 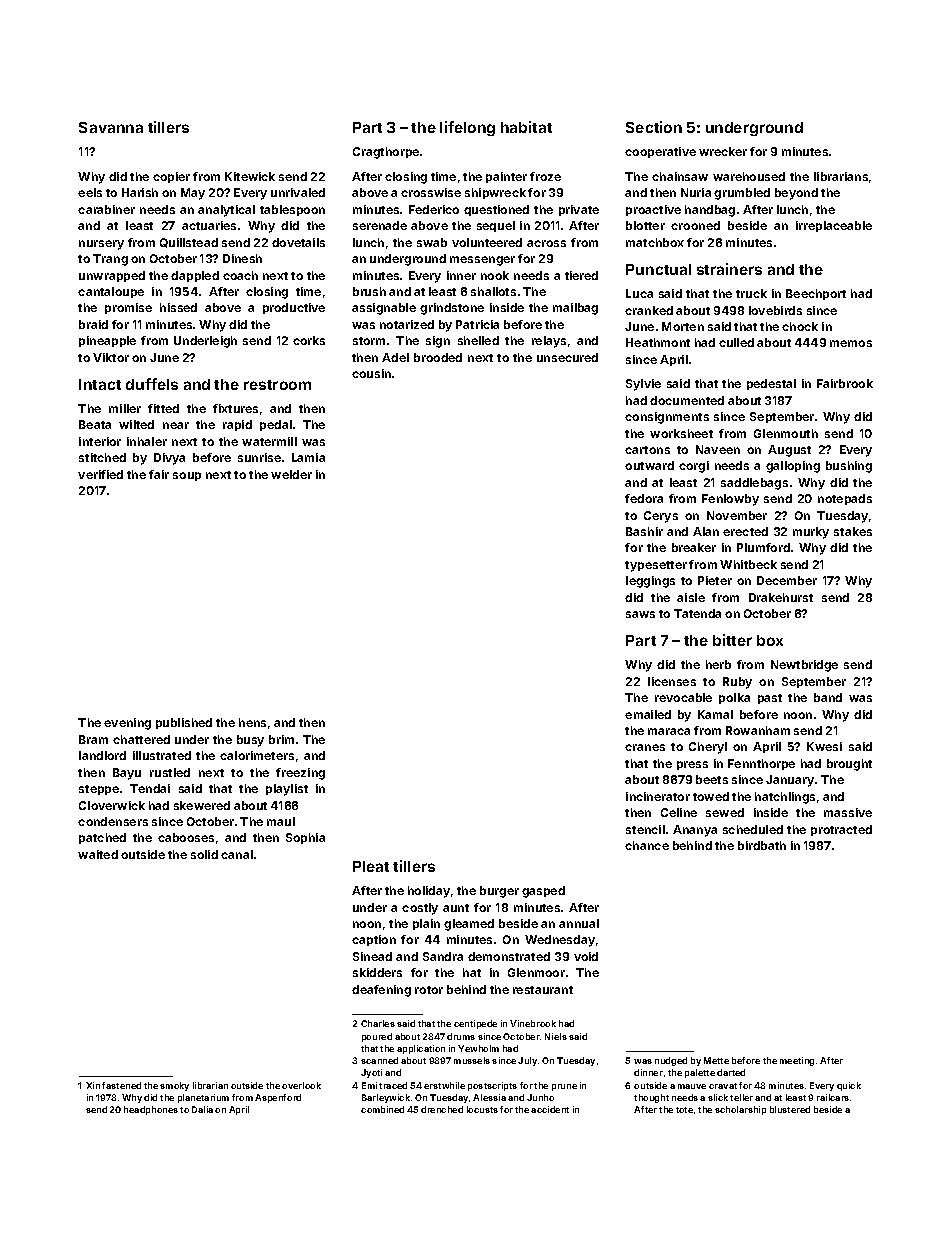 I want to click on Kitewick, so click(x=250, y=176).
